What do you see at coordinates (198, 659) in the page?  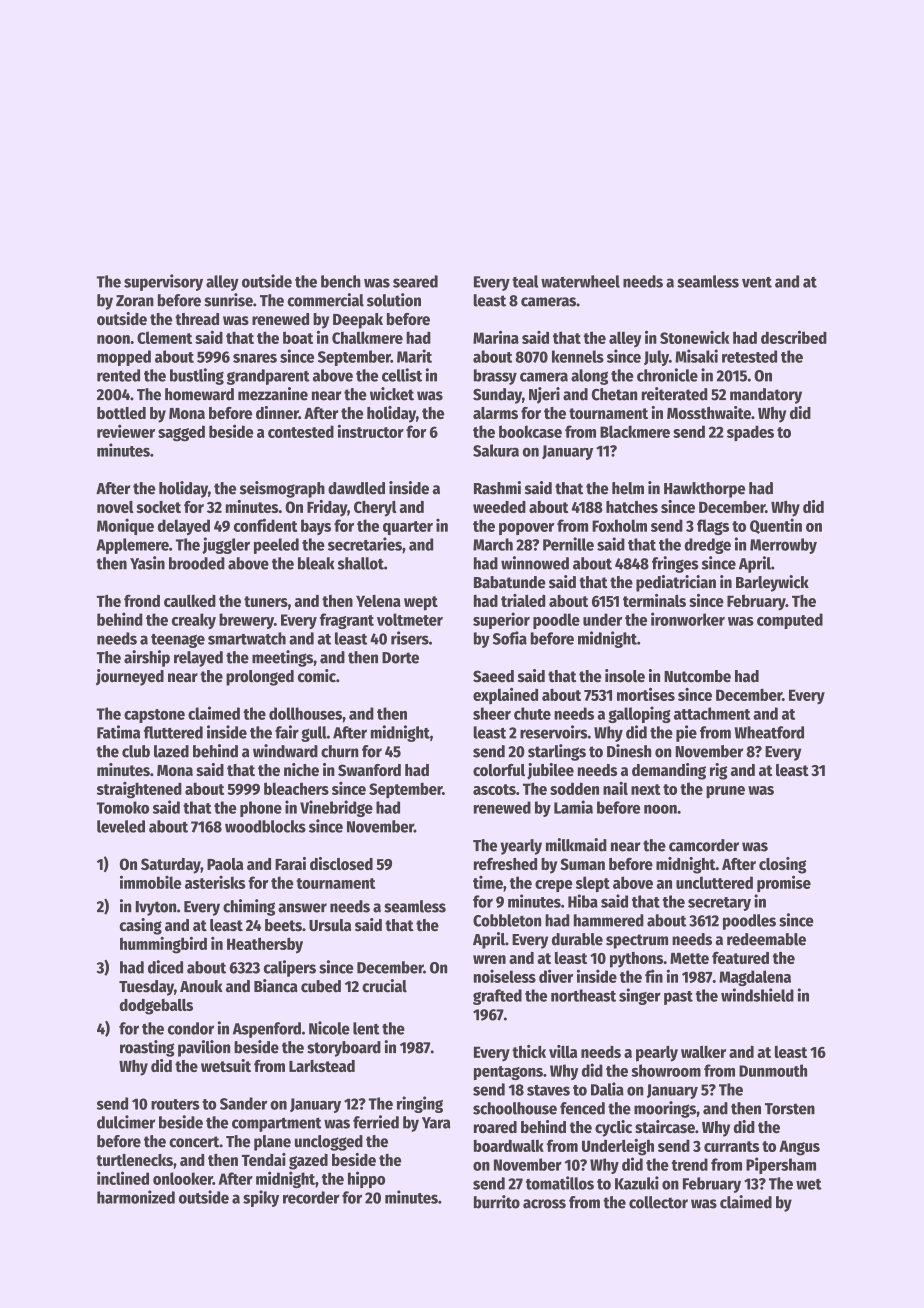 I see `relayed` at bounding box center [198, 659].
